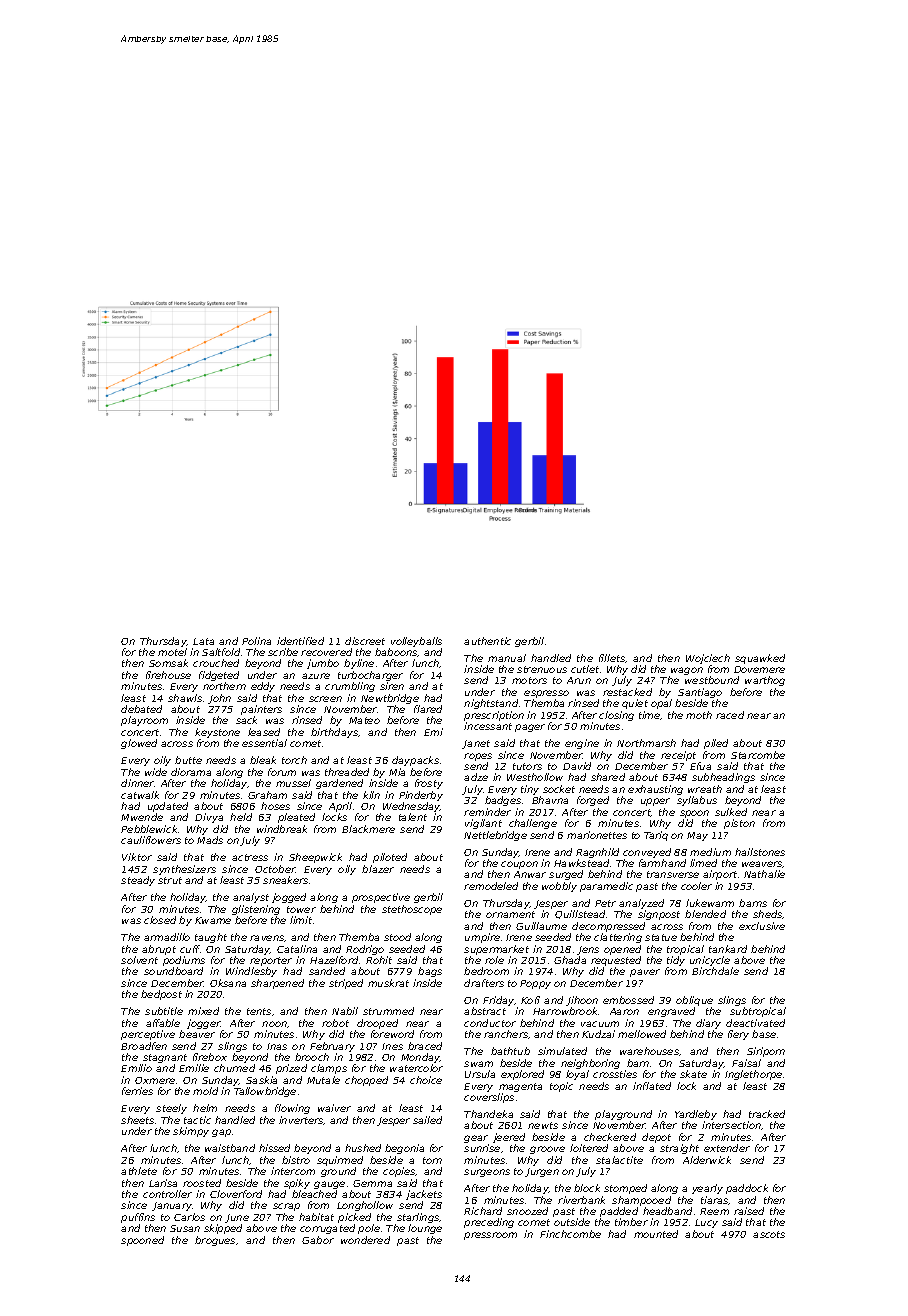 This screenshot has height=1316, width=908. Describe the element at coordinates (519, 865) in the screenshot. I see `coupon` at that location.
